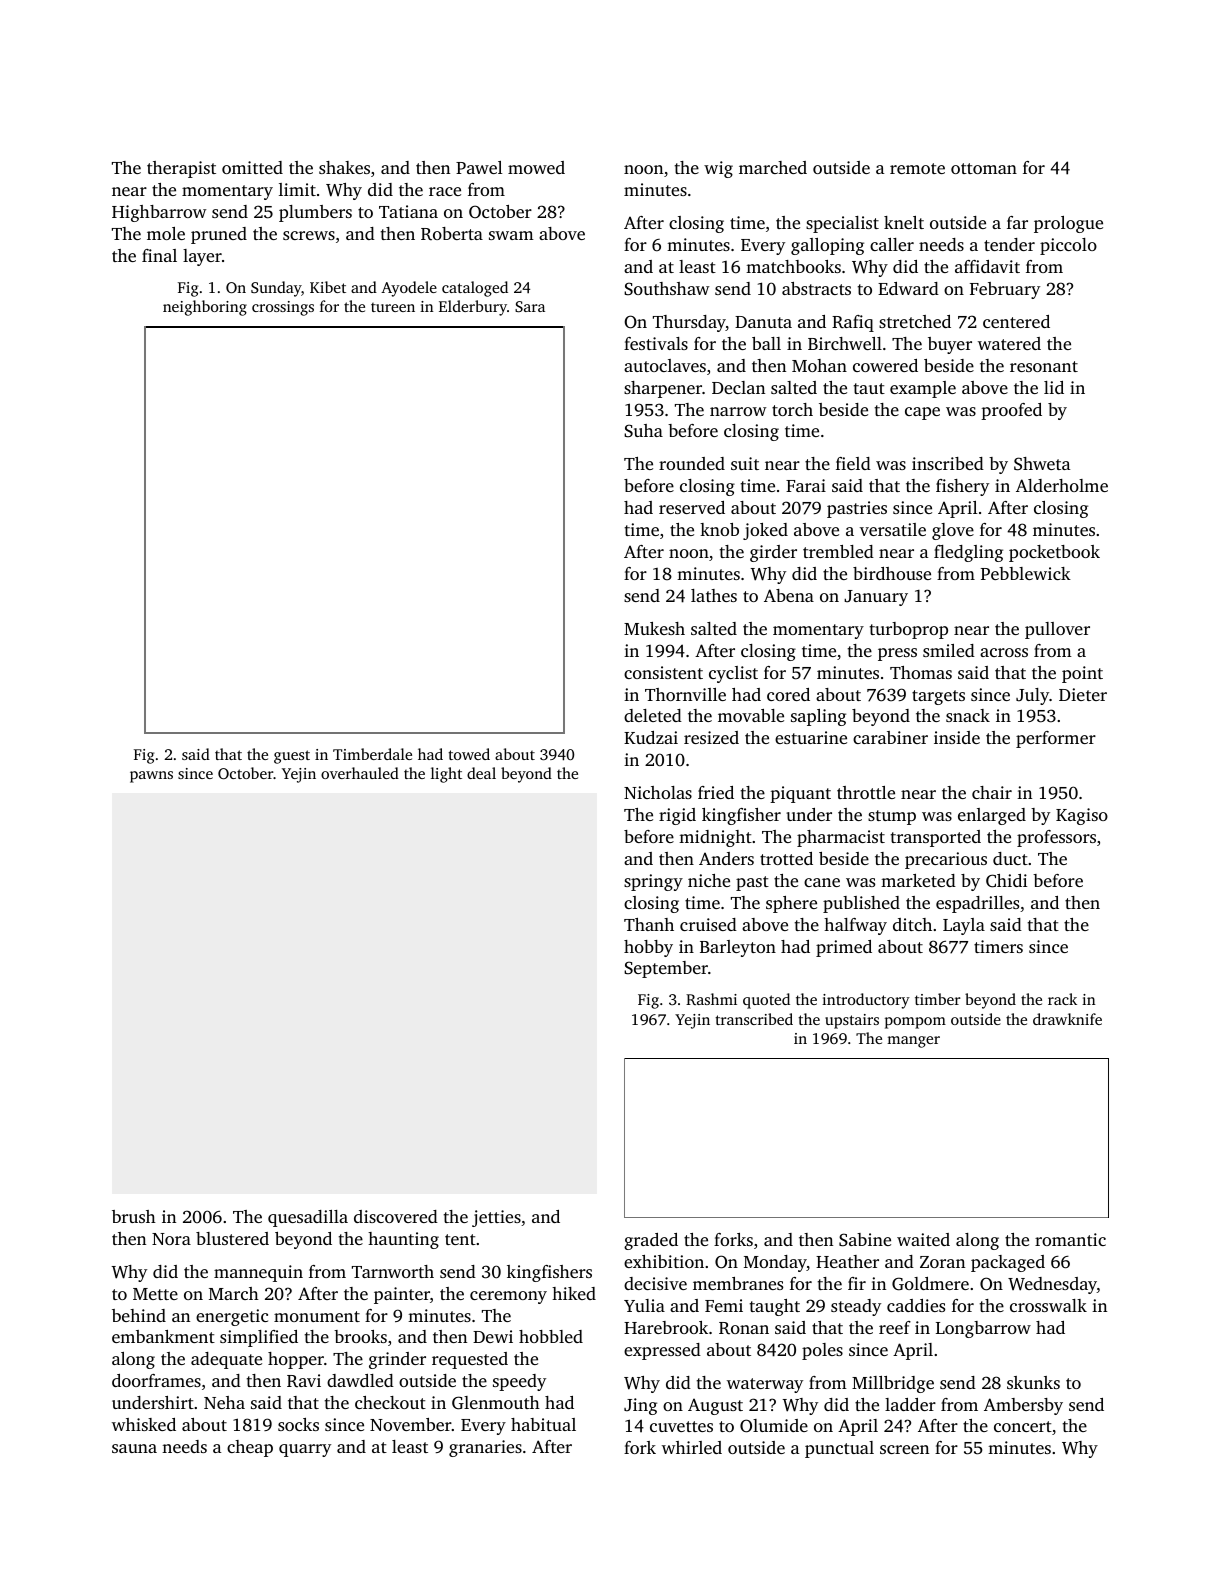 This image has height=1581, width=1221. Describe the element at coordinates (305, 1450) in the image. I see `quarry` at that location.
